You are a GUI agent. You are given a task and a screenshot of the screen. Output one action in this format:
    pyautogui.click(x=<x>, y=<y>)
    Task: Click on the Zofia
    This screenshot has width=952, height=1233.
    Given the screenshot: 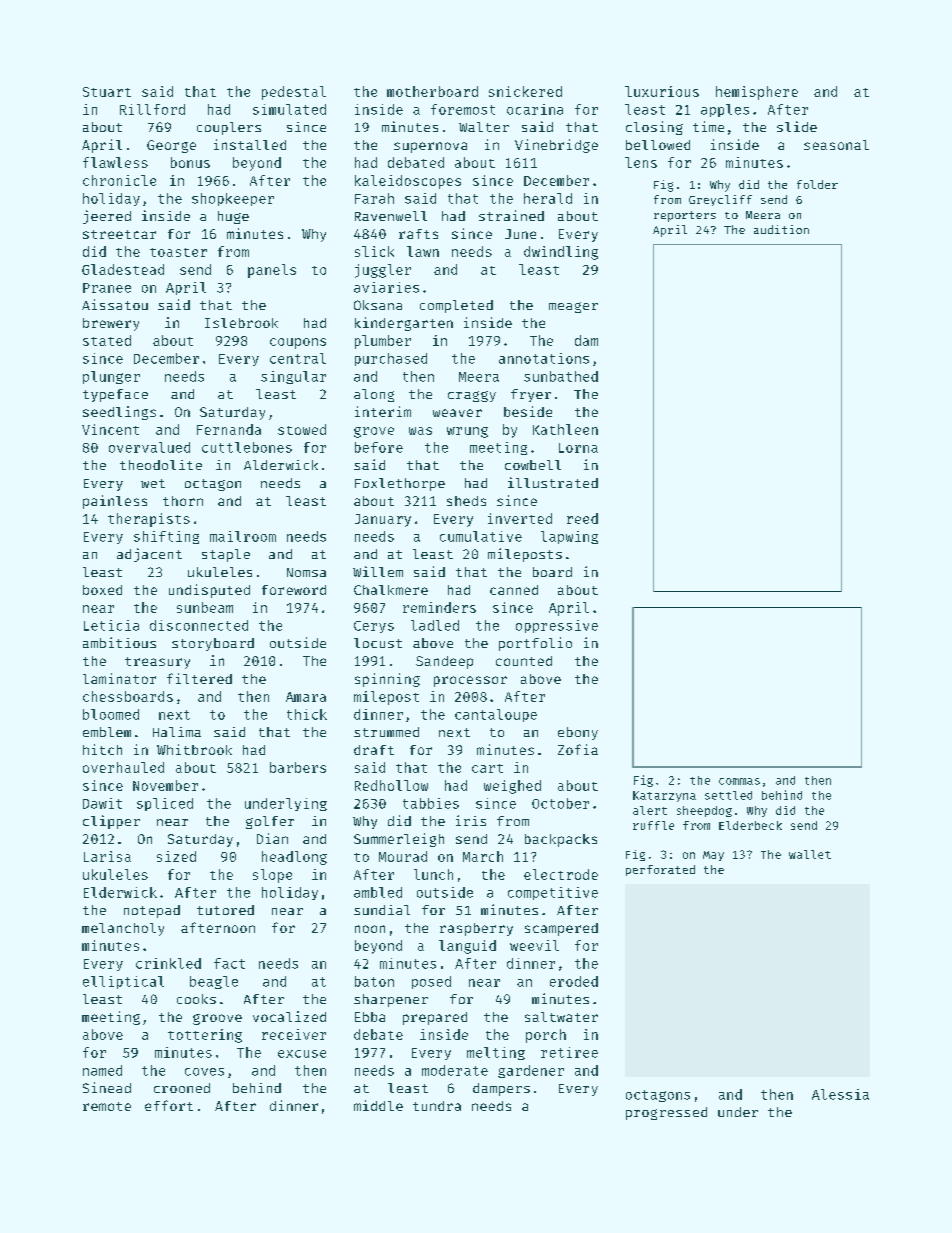 What is the action you would take?
    pyautogui.click(x=578, y=749)
